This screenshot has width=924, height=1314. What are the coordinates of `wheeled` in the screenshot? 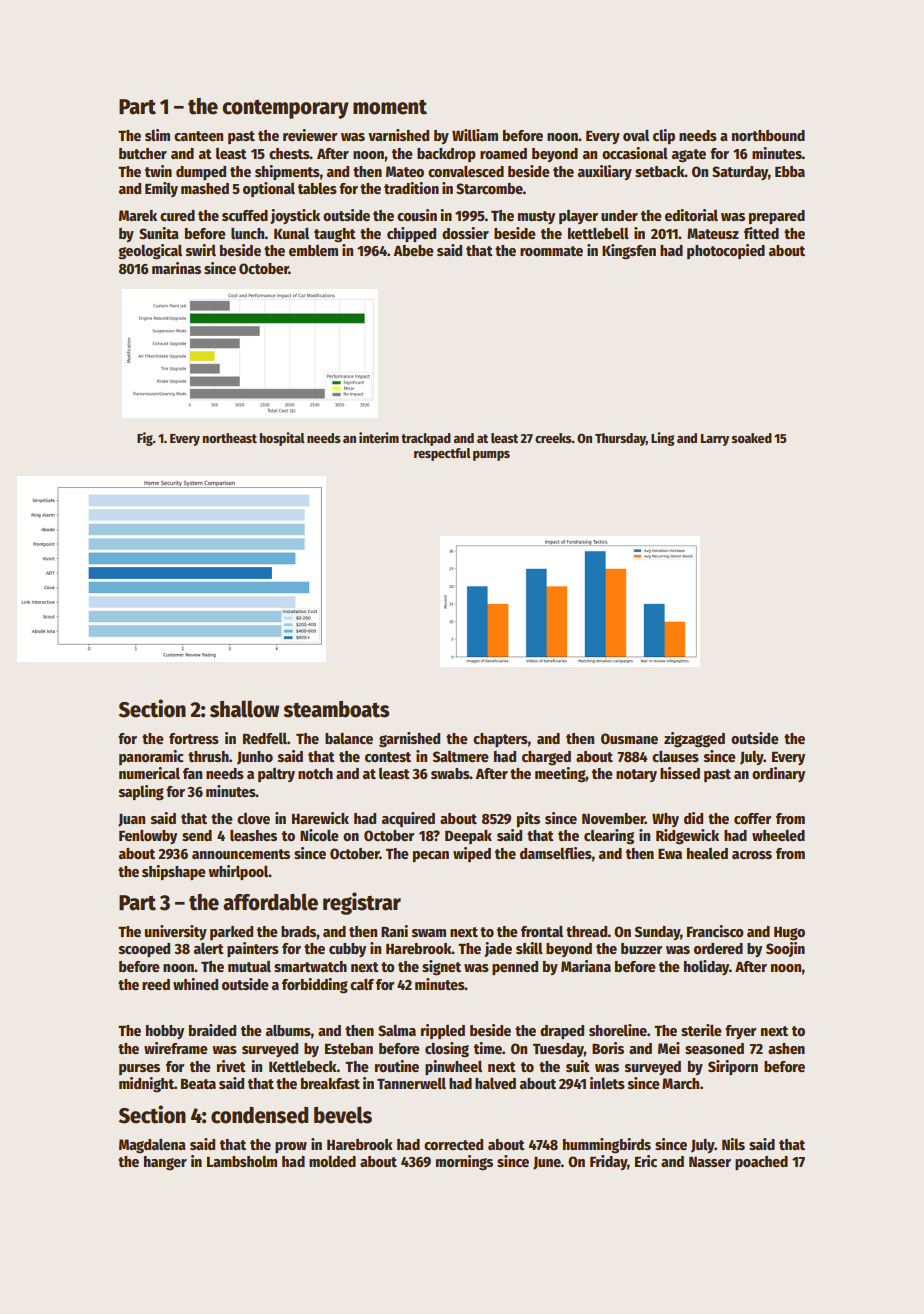 It's located at (778, 835).
